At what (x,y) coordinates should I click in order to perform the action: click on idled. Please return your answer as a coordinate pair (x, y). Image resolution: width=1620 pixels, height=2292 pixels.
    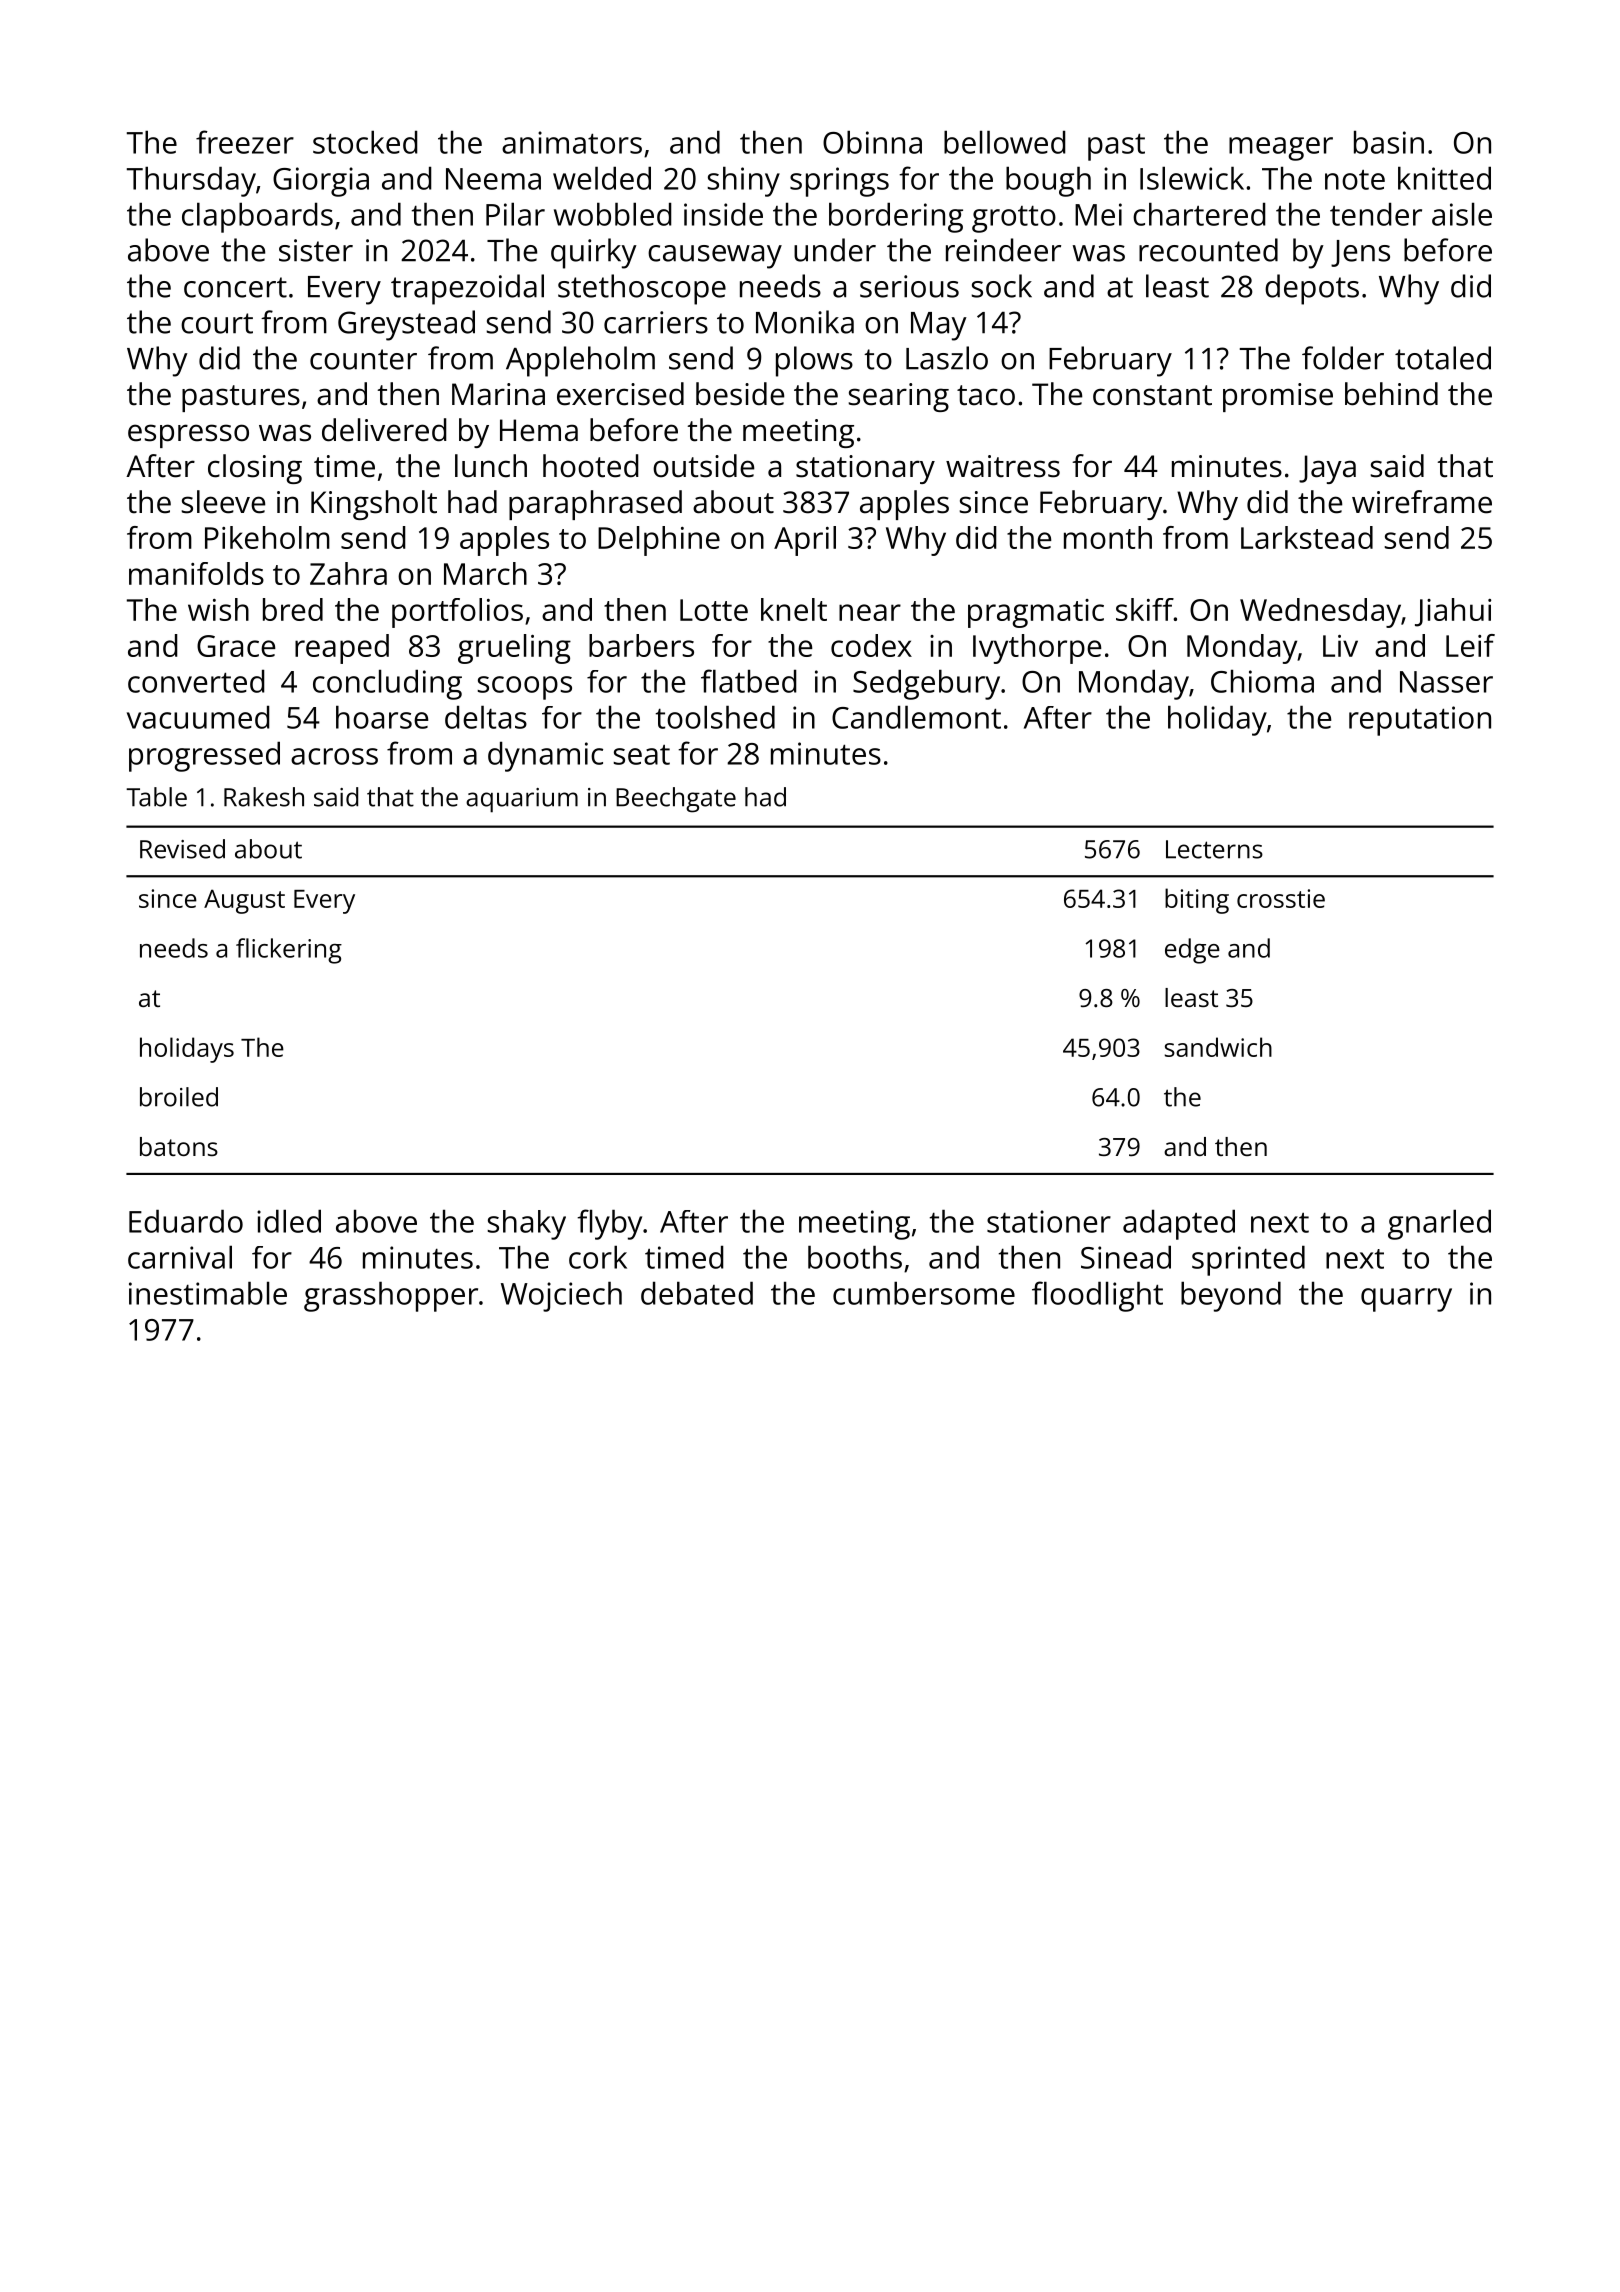
    Looking at the image, I should click on (289, 1221).
